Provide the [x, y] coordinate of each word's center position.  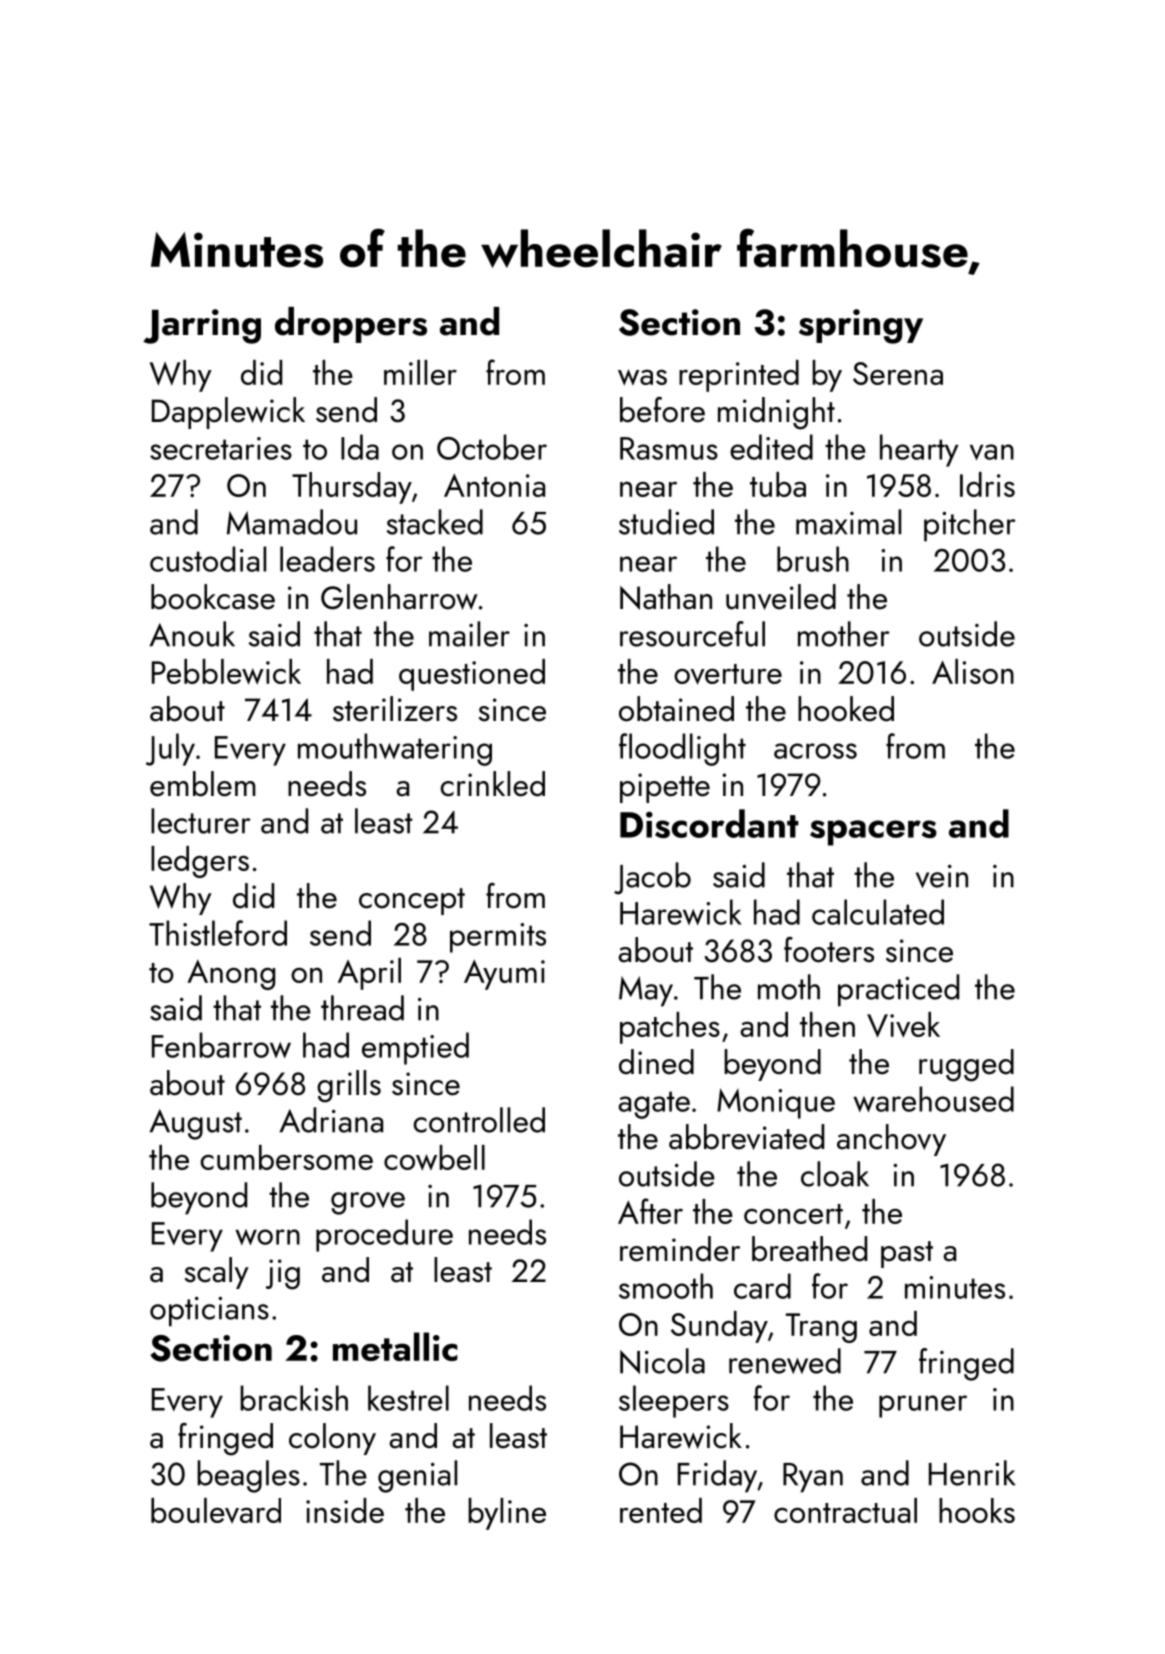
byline [507, 1514]
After [650, 1211]
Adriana [331, 1120]
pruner [923, 1406]
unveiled [781, 597]
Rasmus [669, 448]
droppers [351, 325]
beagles [248, 1476]
